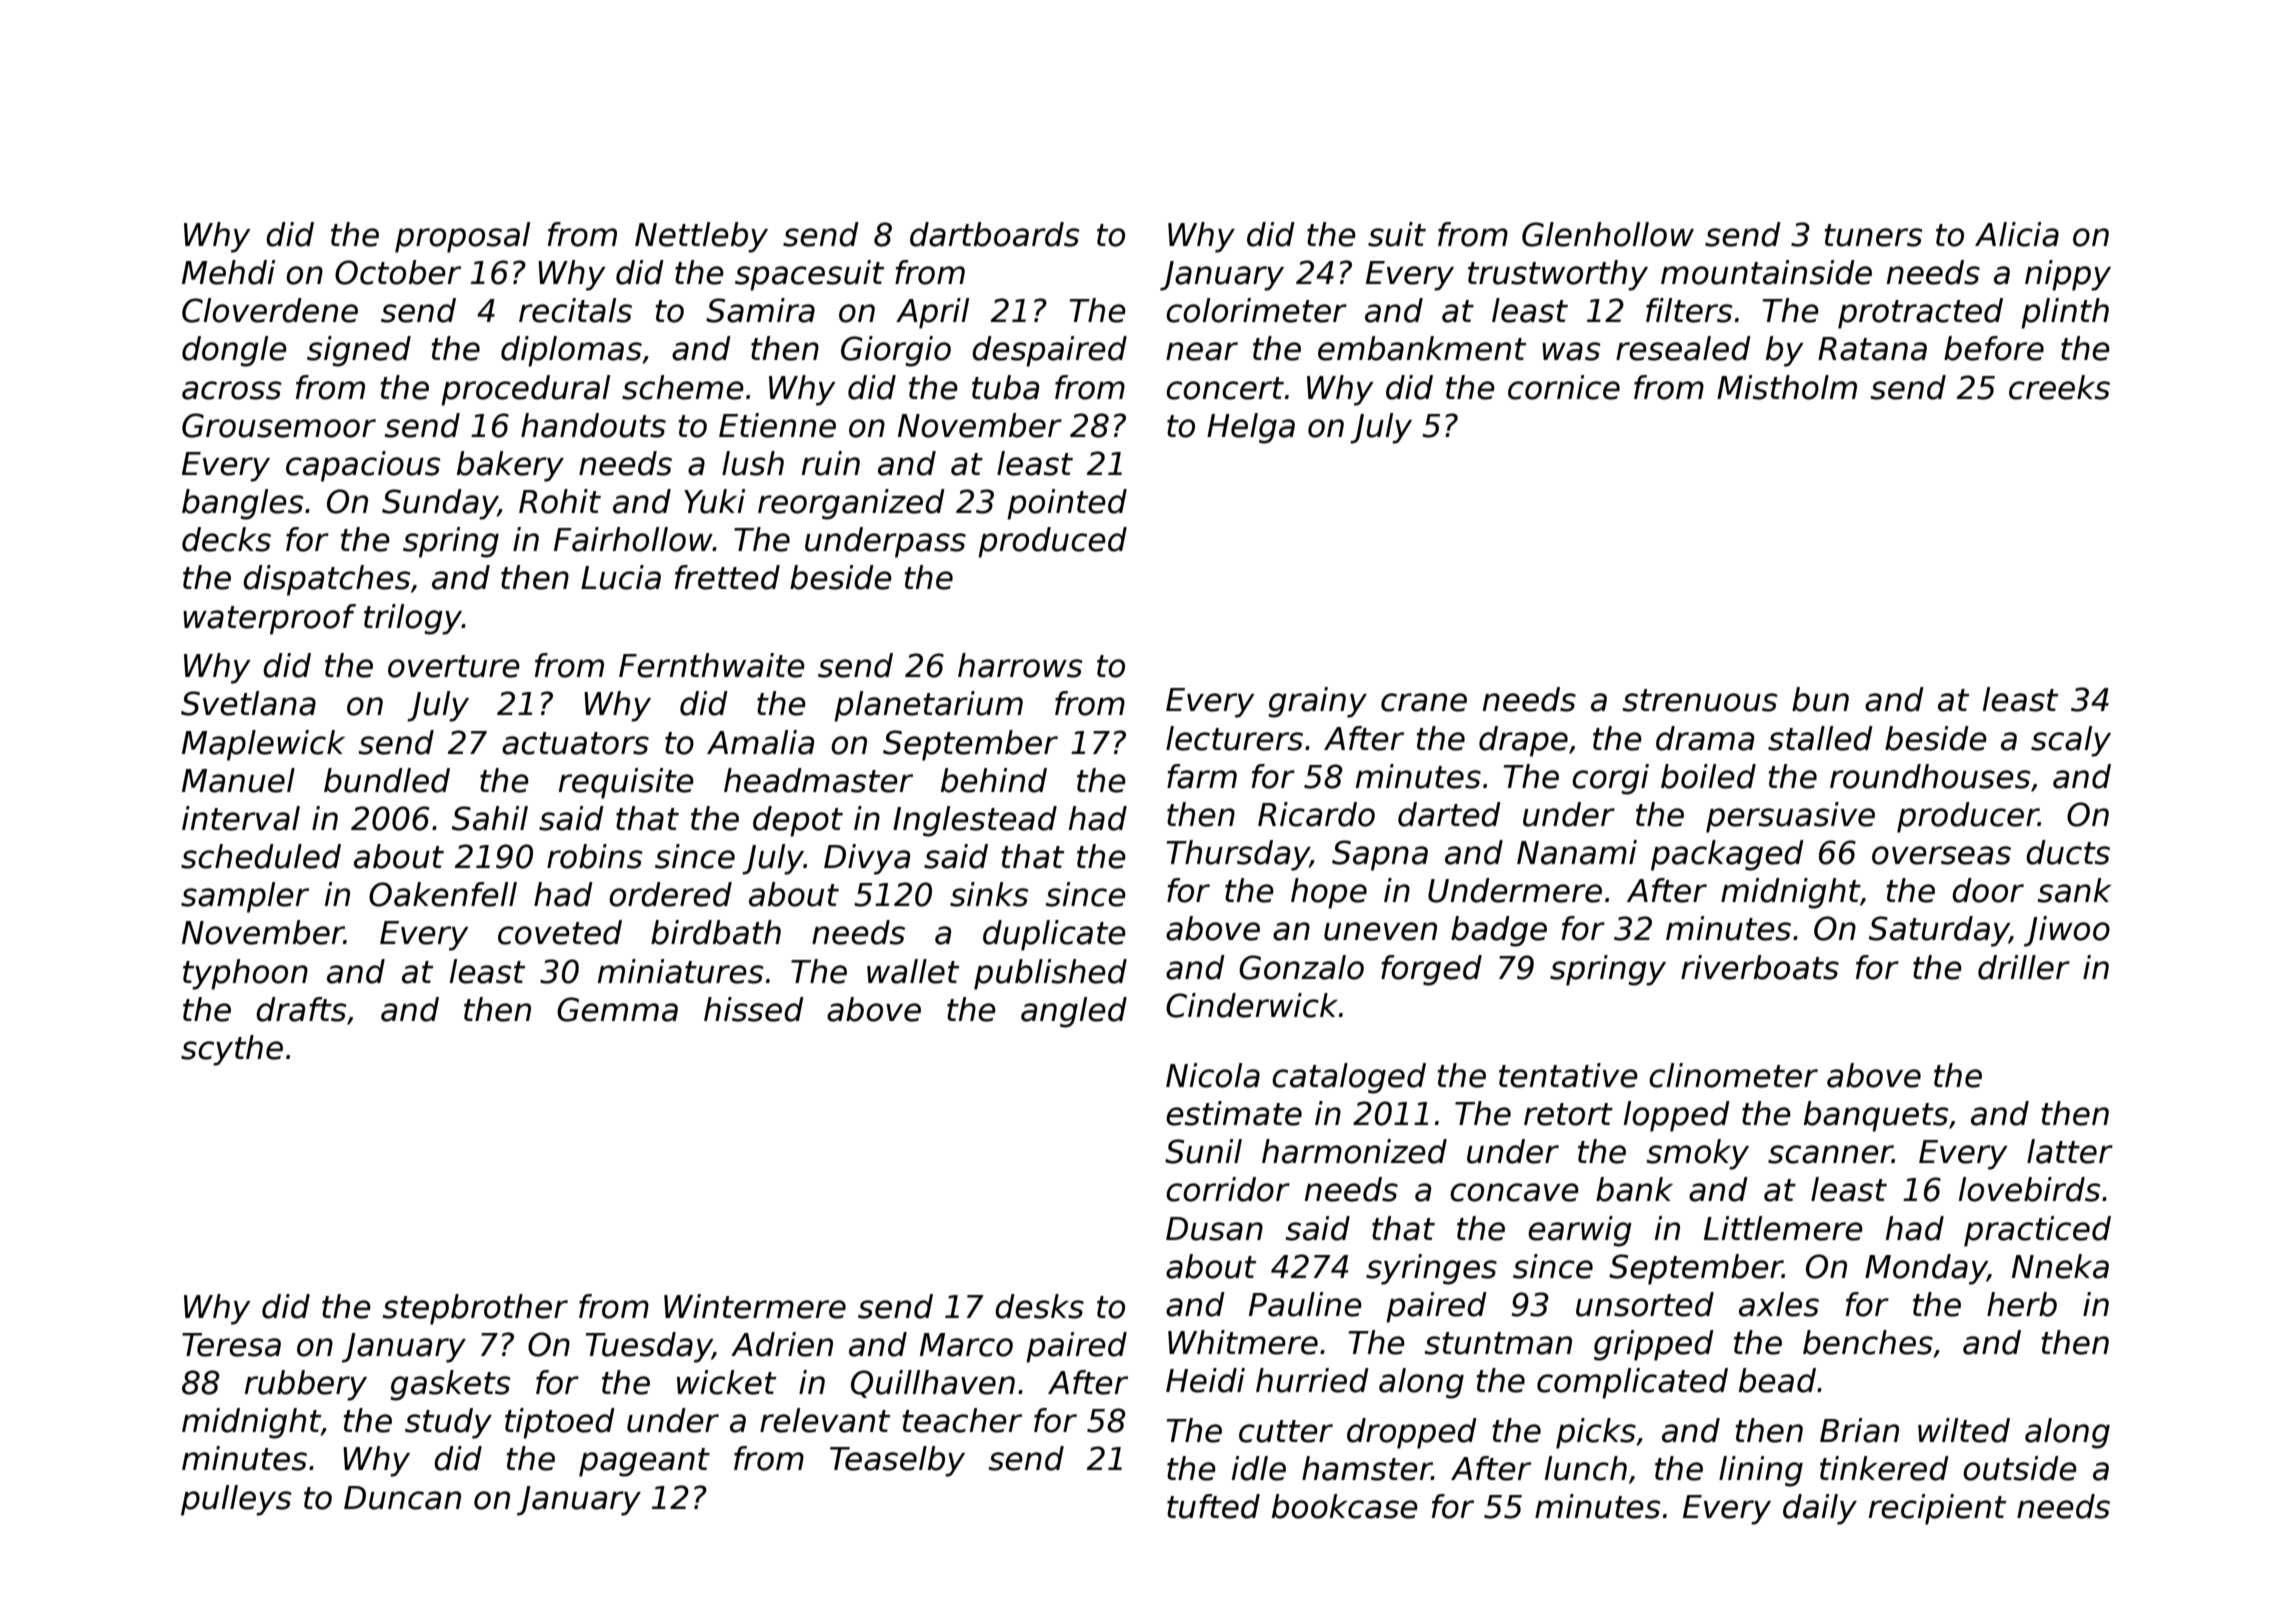 The width and height of the screenshot is (2292, 1620). Describe the element at coordinates (995, 234) in the screenshot. I see `dartboards` at that location.
